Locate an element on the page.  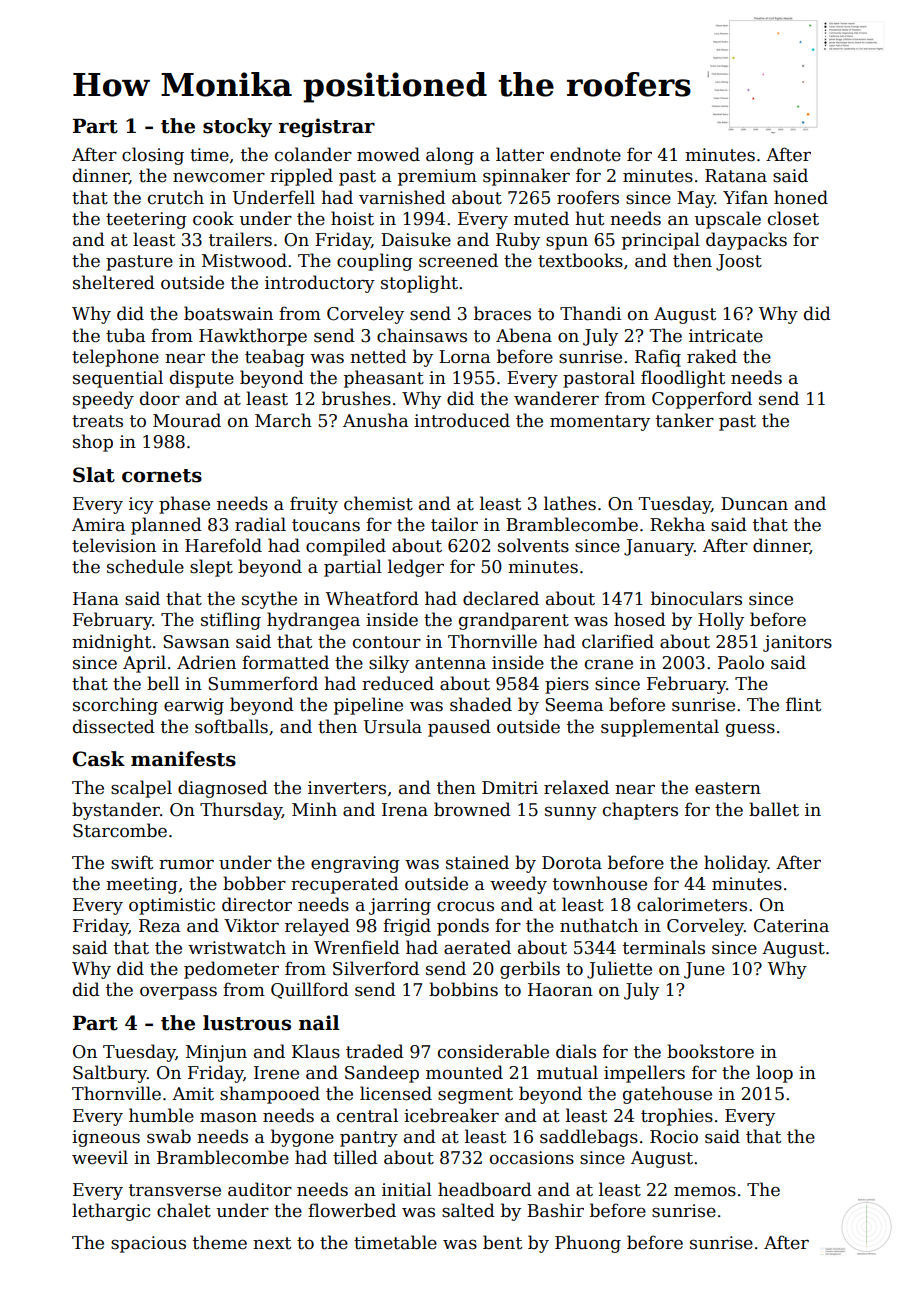
teetering is located at coordinates (146, 220).
